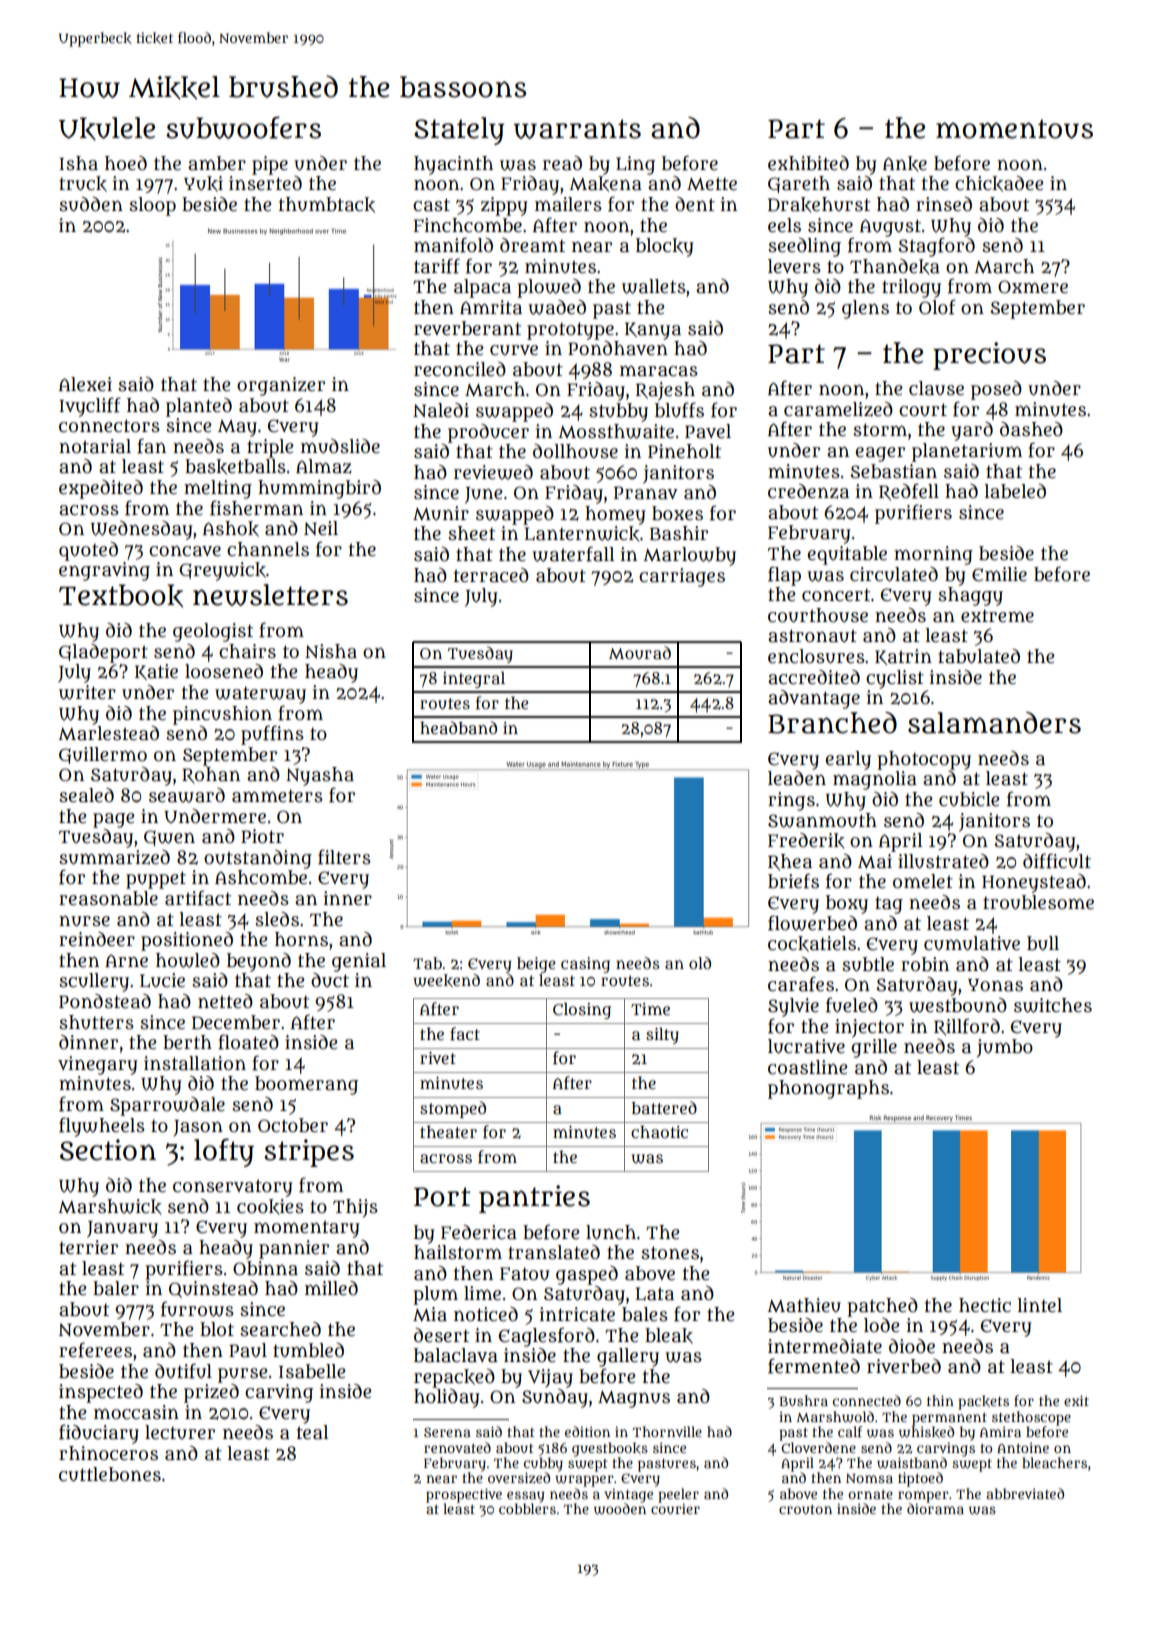 The width and height of the screenshot is (1154, 1632). What do you see at coordinates (218, 489) in the screenshot?
I see `melting` at bounding box center [218, 489].
